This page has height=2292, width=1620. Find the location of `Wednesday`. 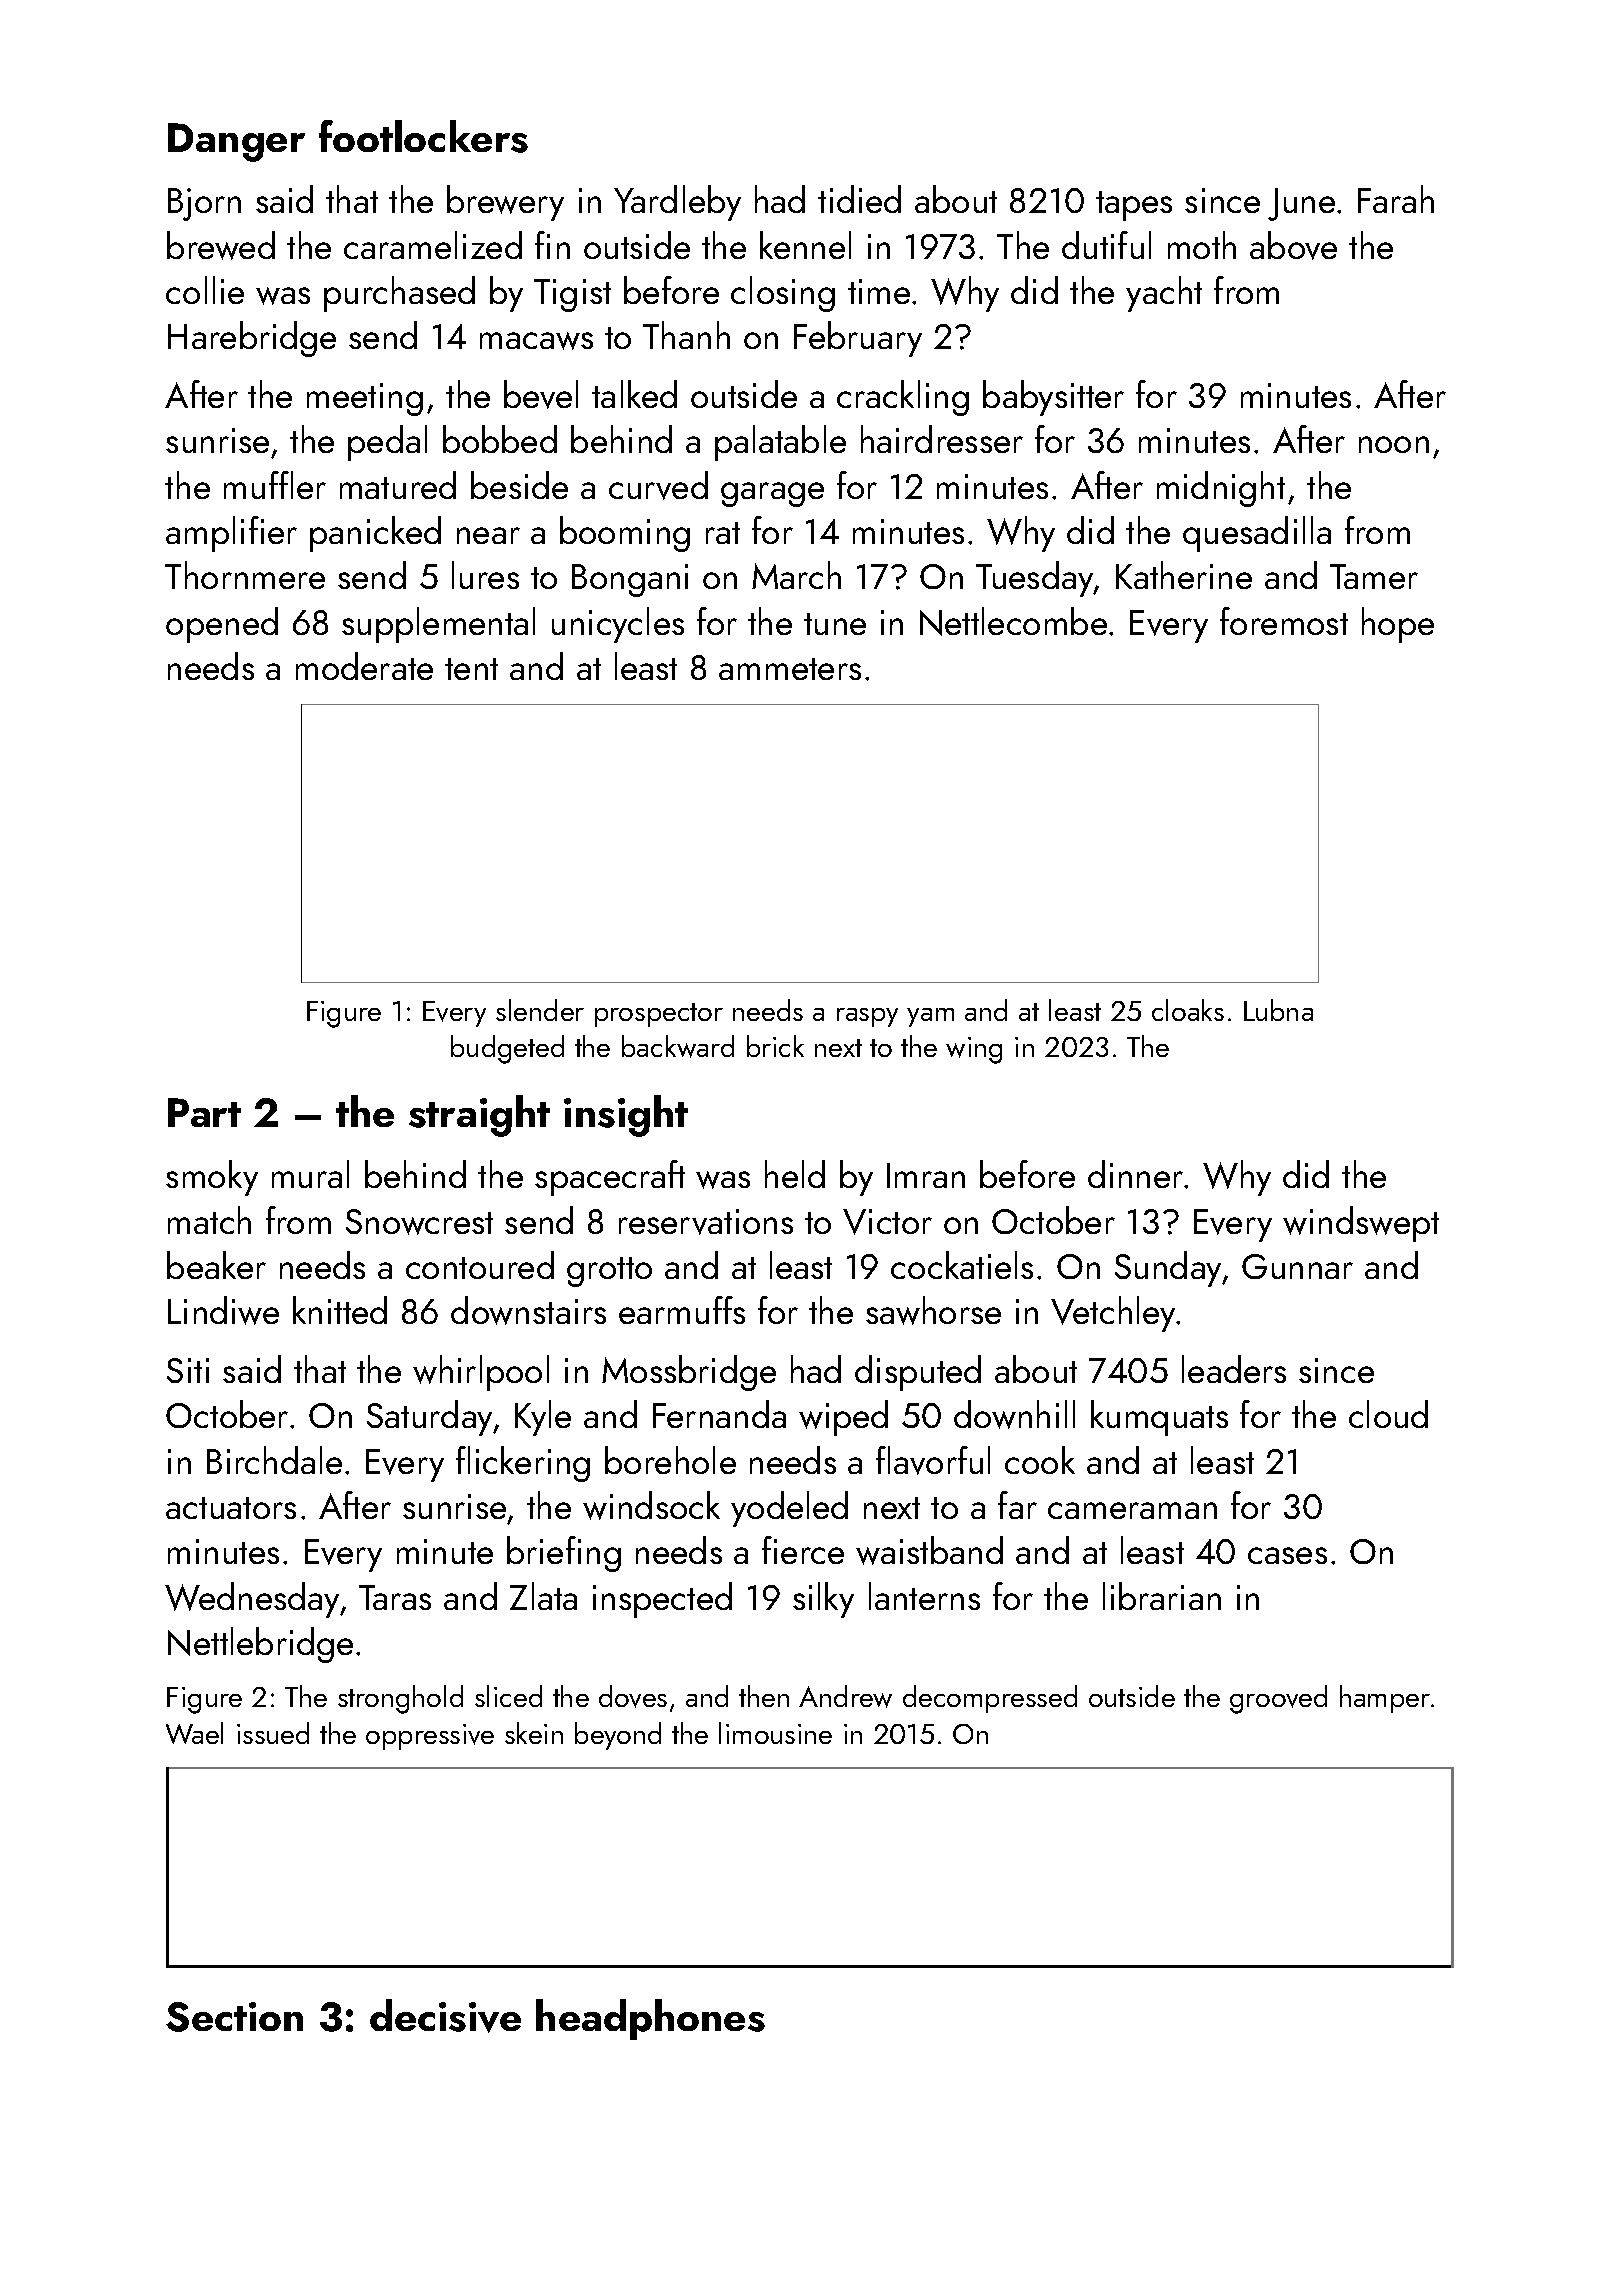

Wednesday is located at coordinates (252, 1600).
